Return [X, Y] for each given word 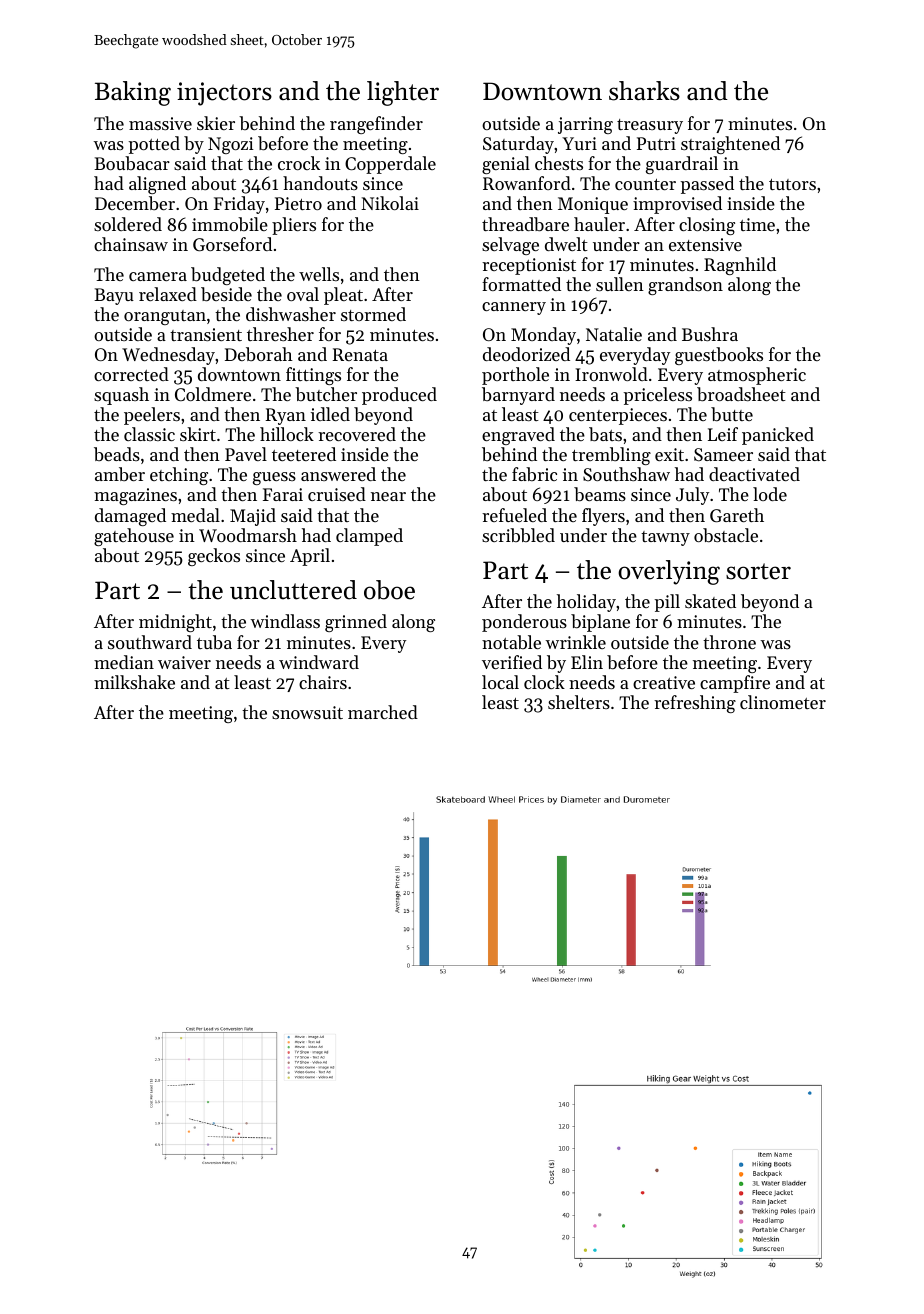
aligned [157, 185]
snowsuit [307, 712]
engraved [518, 436]
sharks [644, 91]
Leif [723, 434]
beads [117, 454]
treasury [650, 126]
